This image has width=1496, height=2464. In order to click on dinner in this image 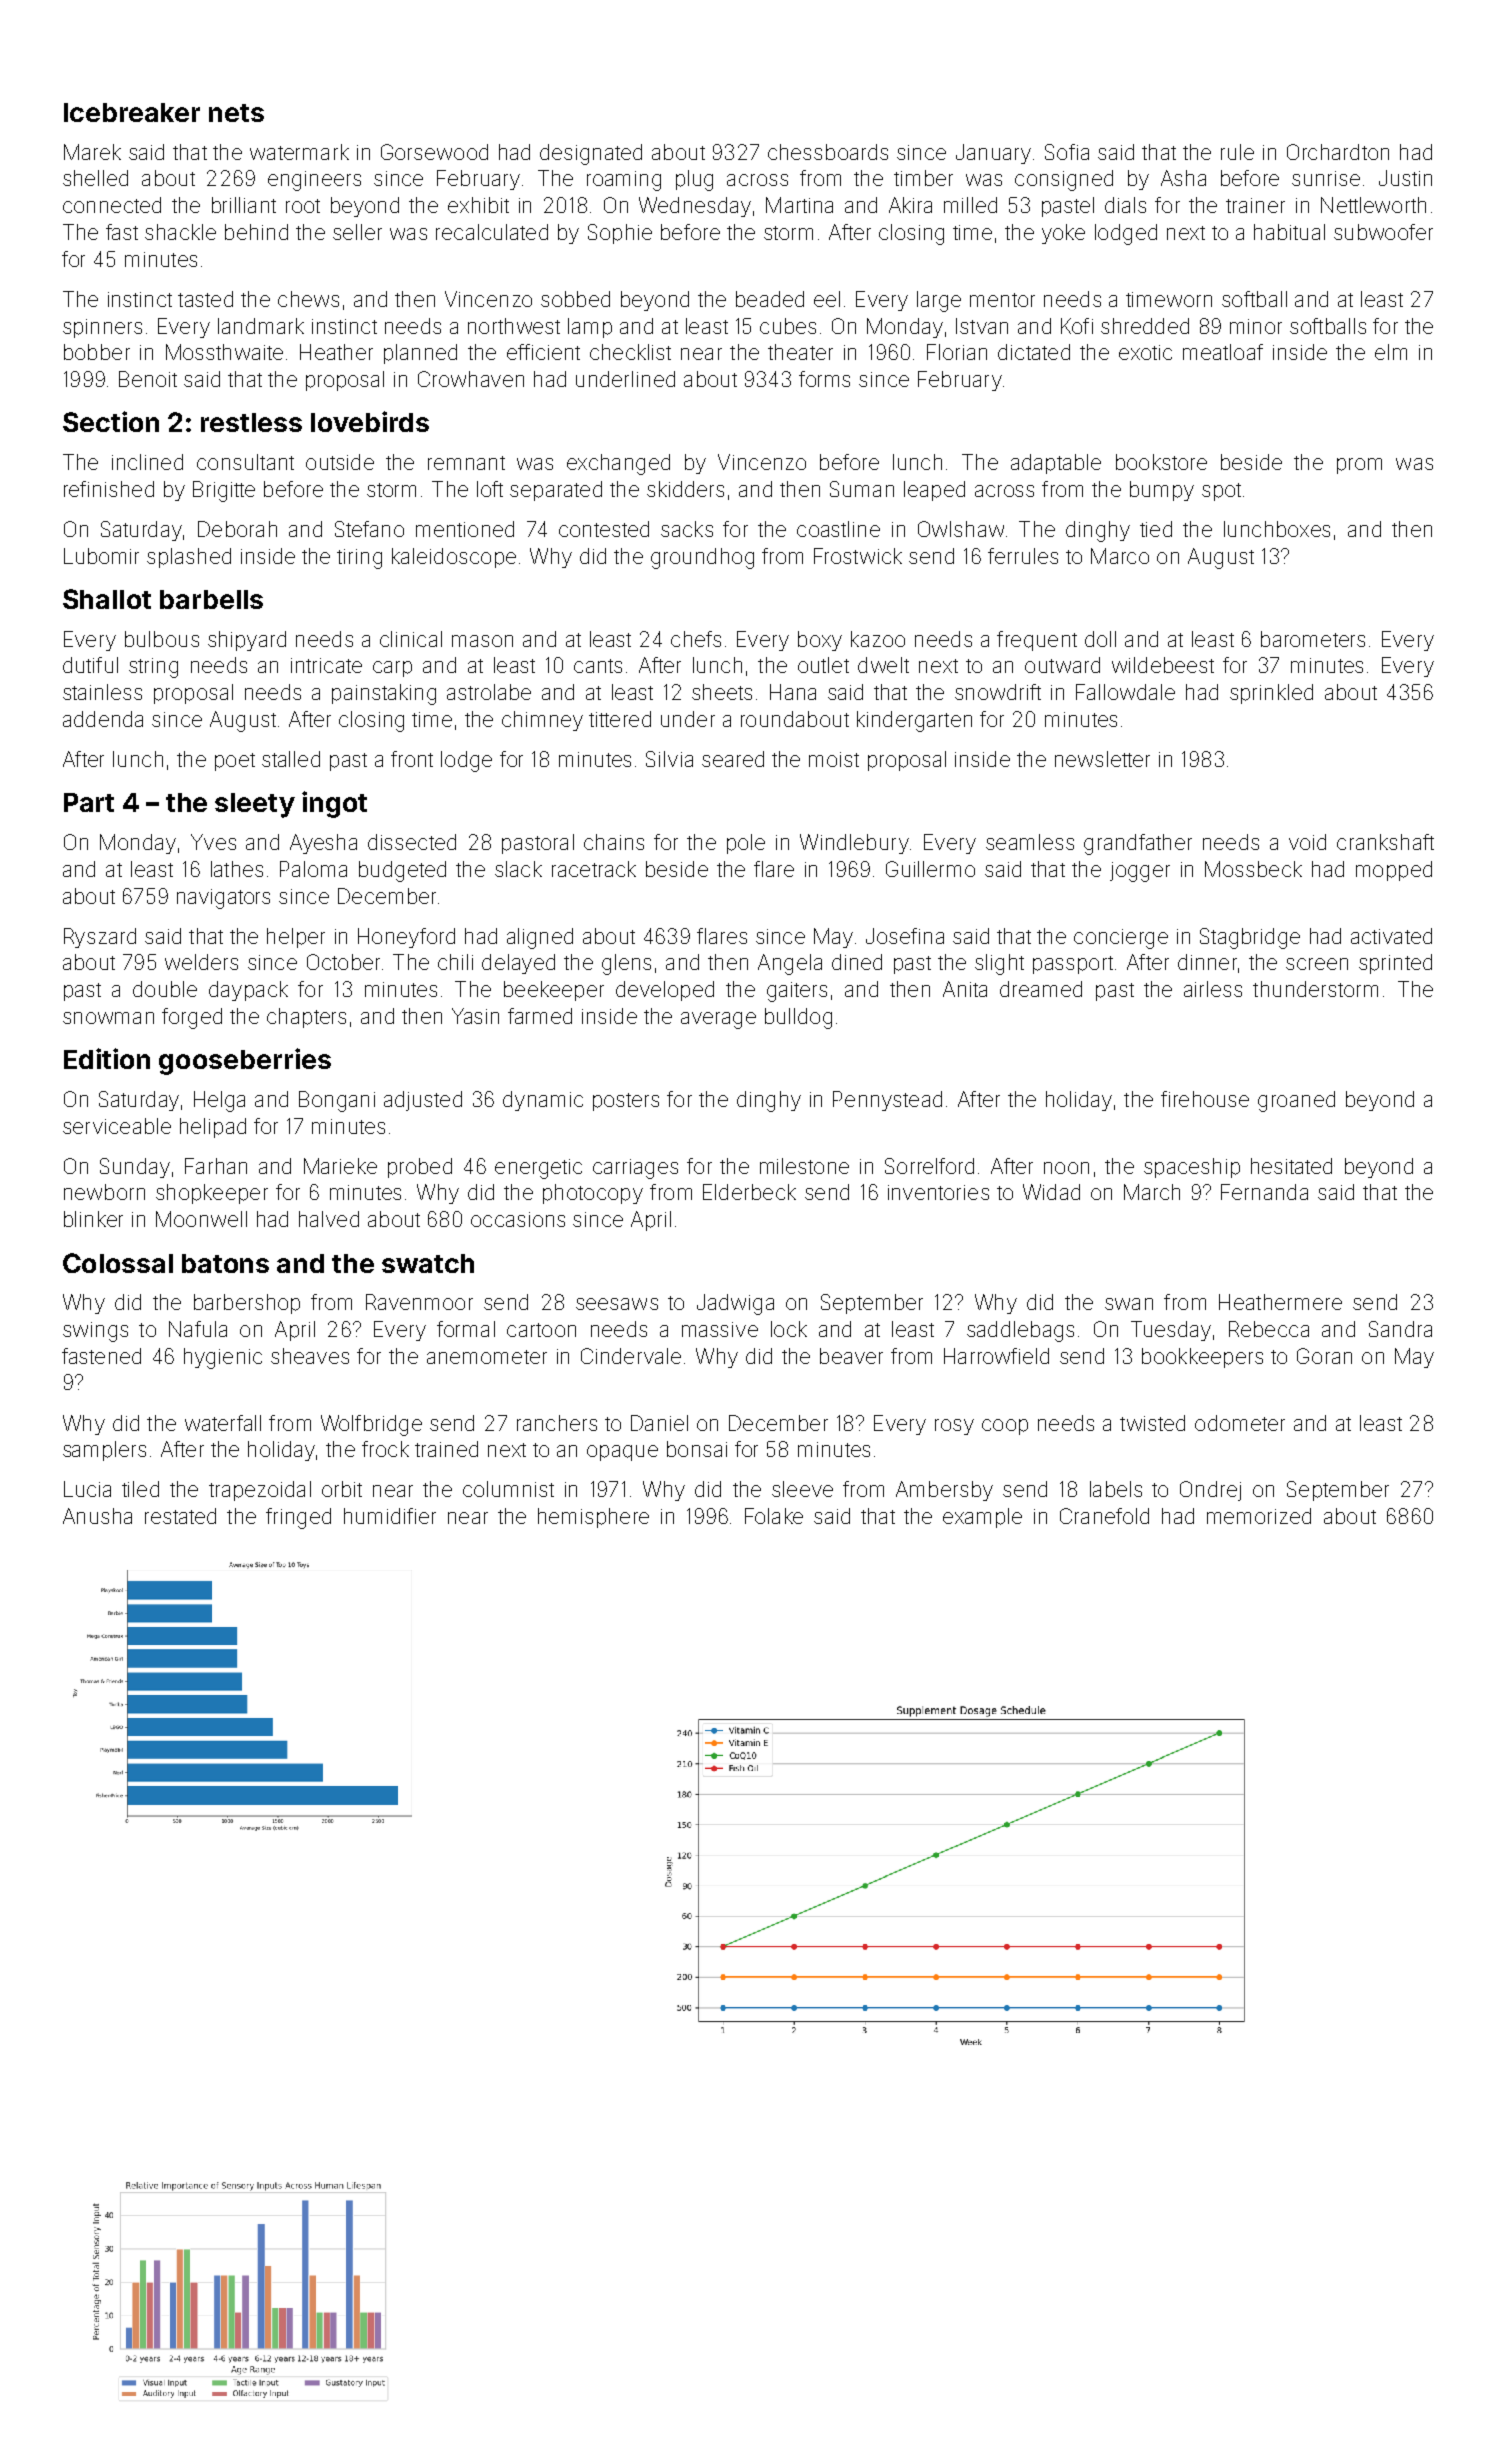, I will do `click(1207, 962)`.
